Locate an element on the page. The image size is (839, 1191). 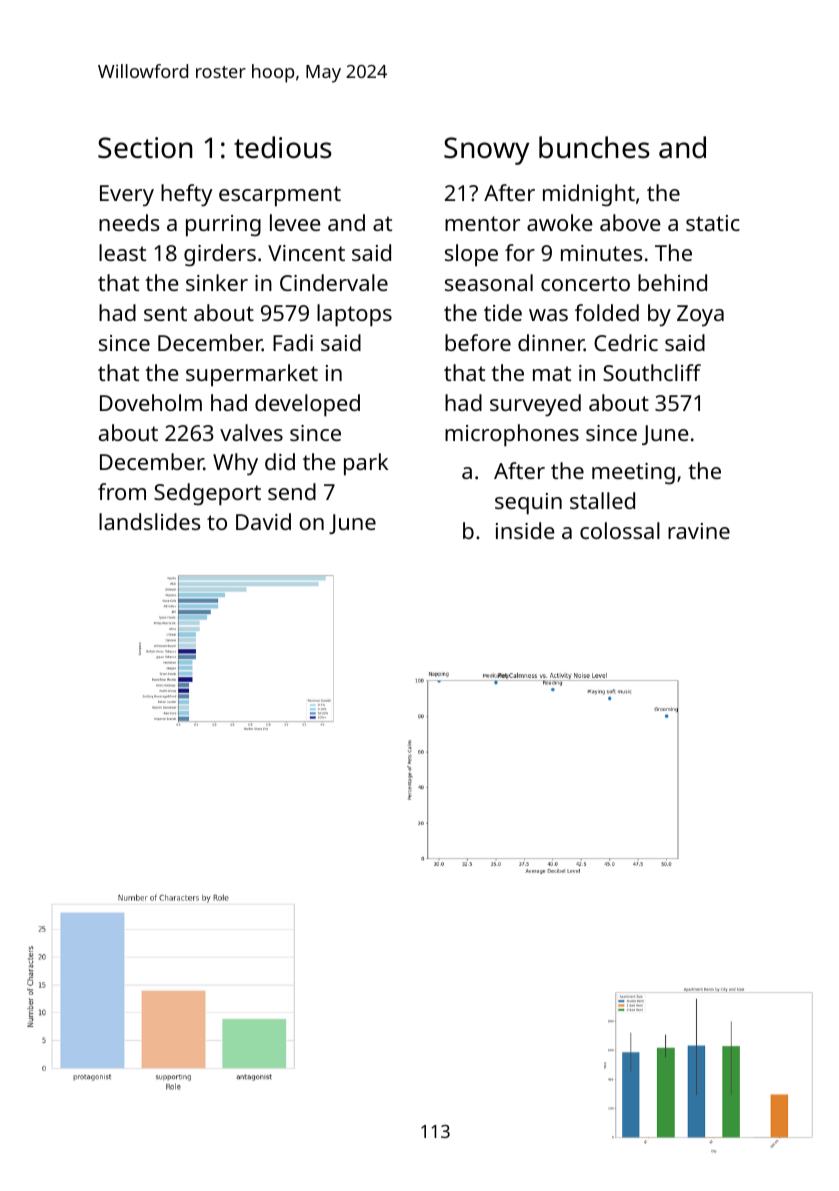
before is located at coordinates (478, 342).
